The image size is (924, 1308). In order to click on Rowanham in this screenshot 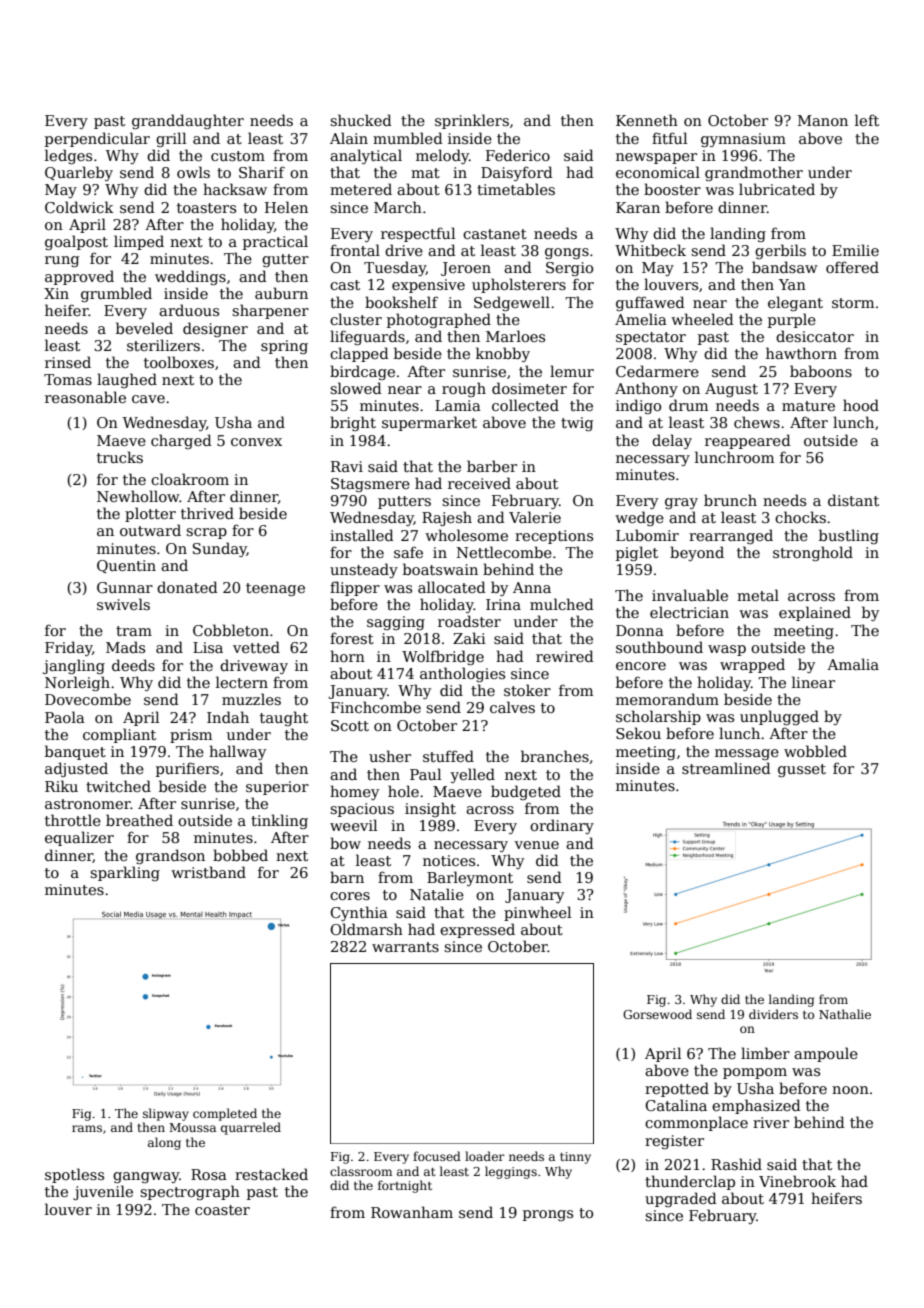, I will do `click(412, 1212)`.
